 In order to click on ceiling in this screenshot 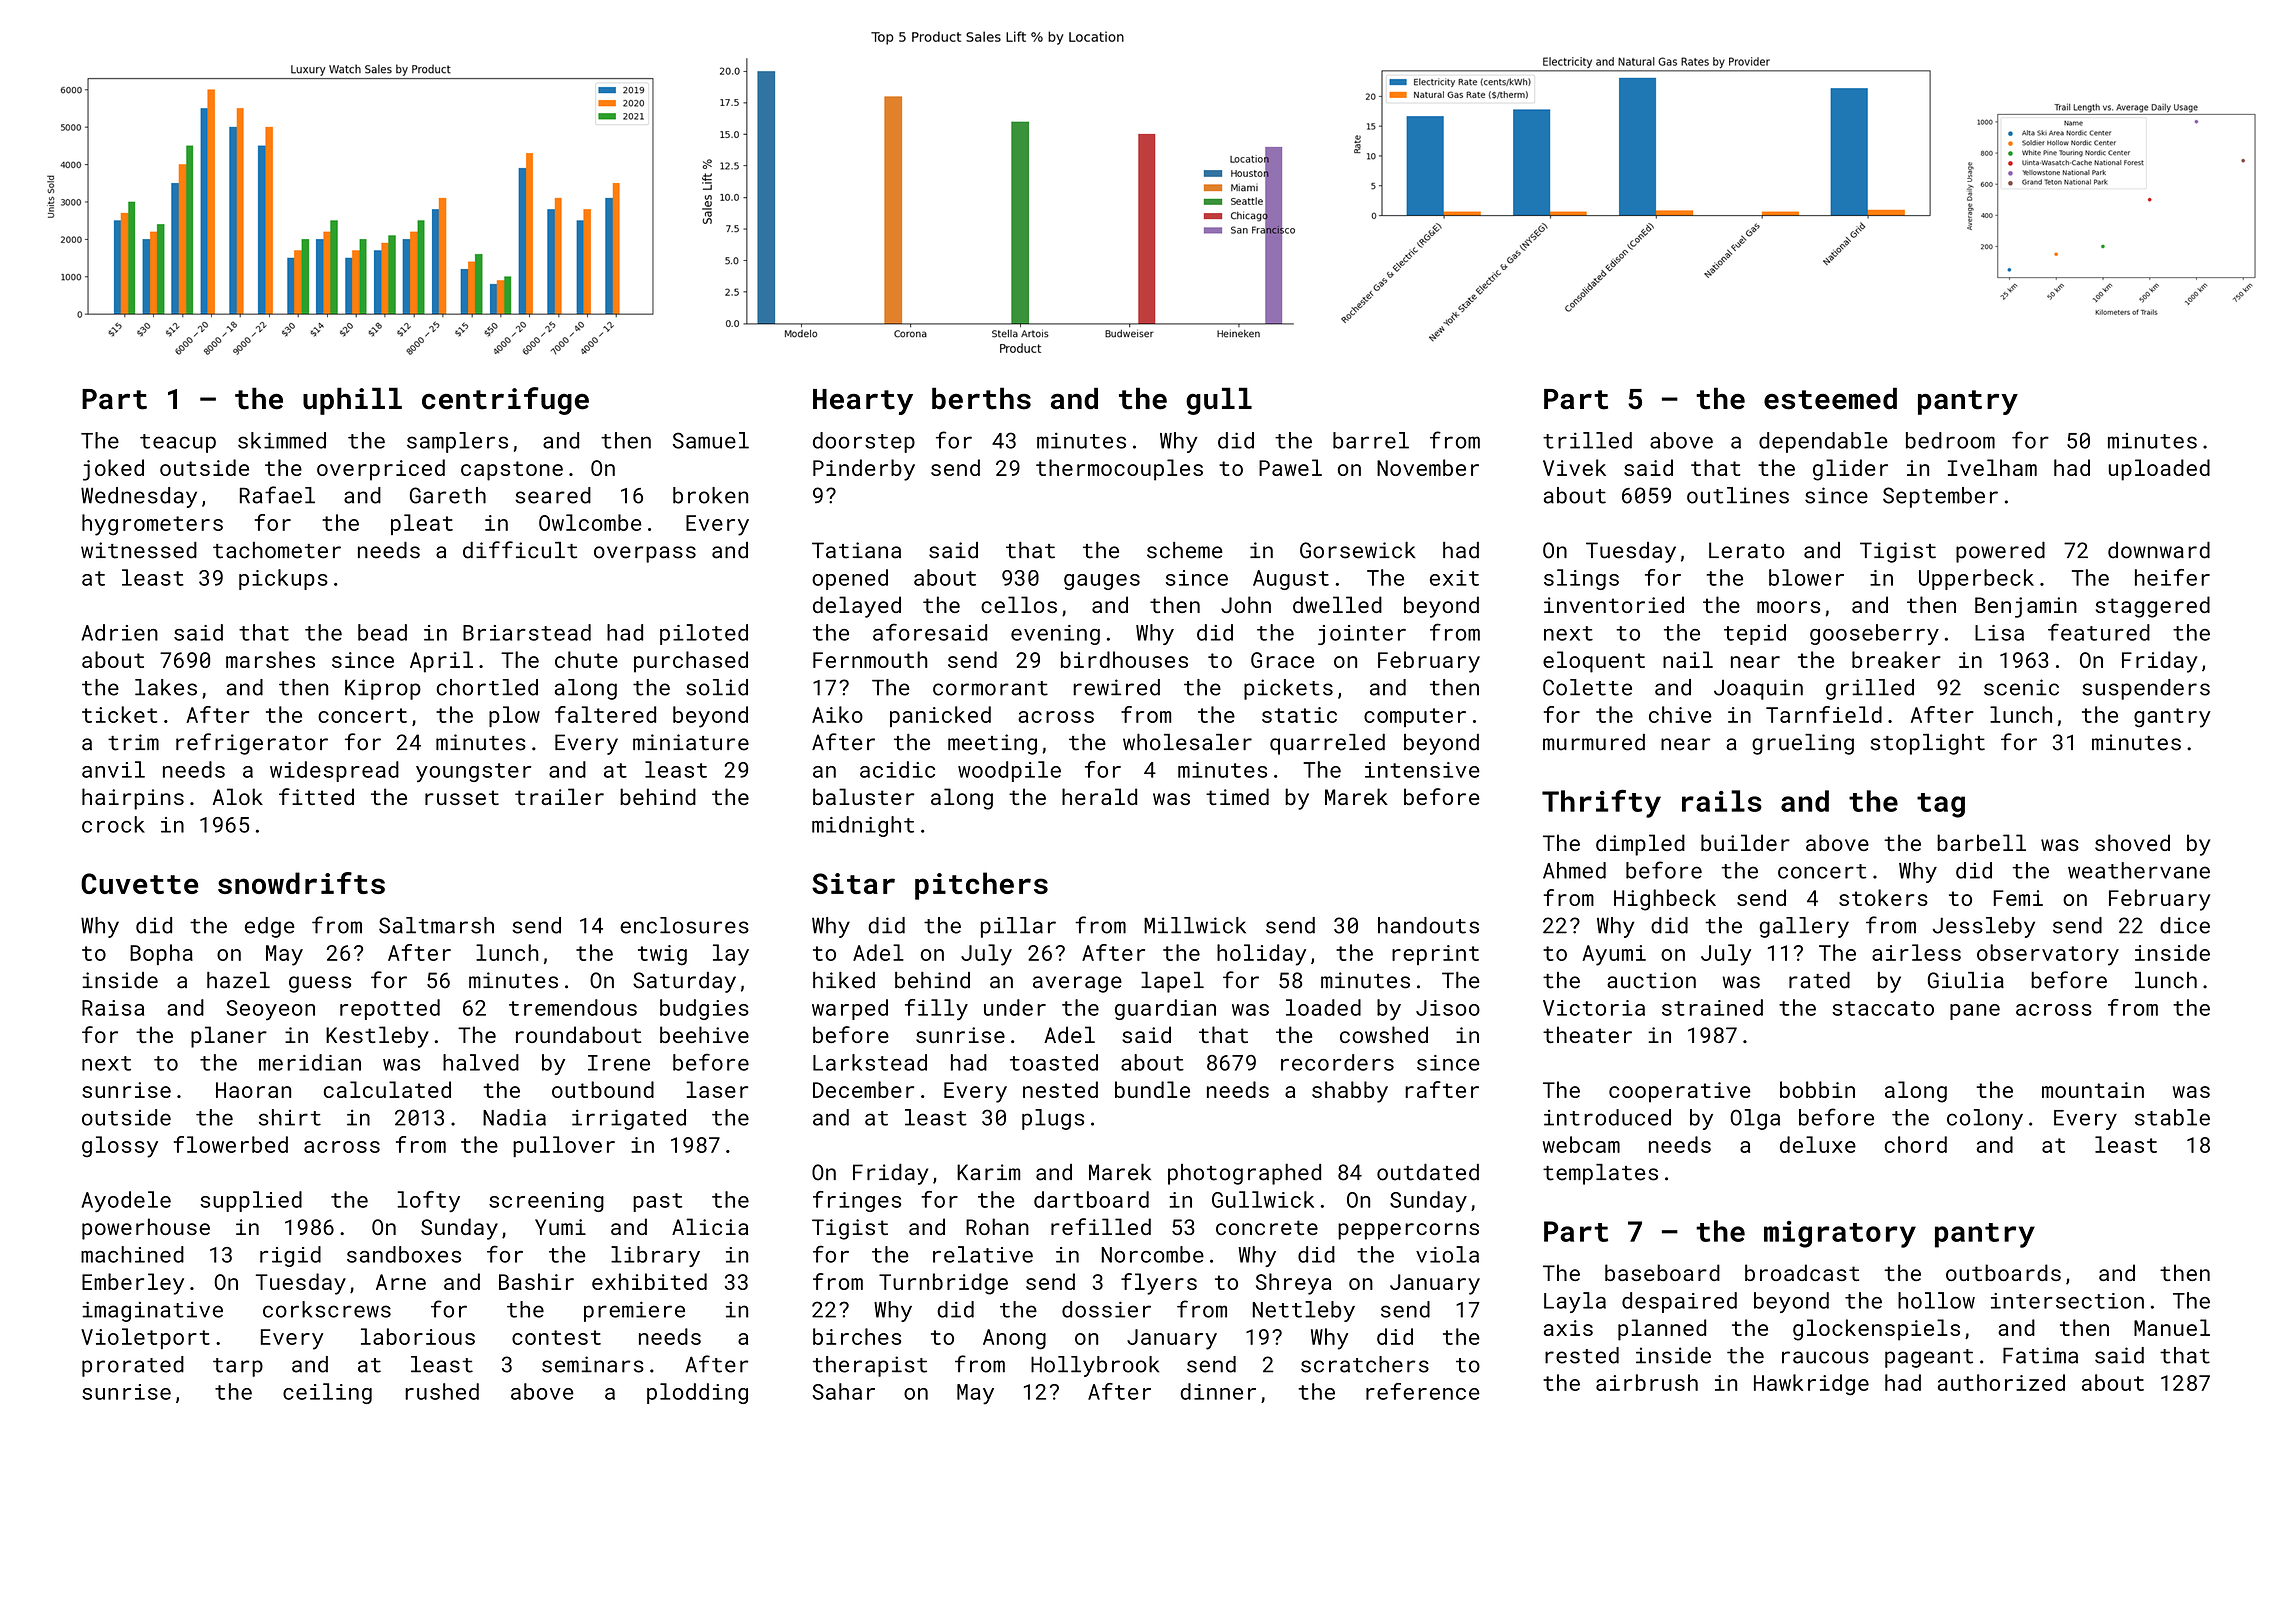, I will do `click(327, 1393)`.
